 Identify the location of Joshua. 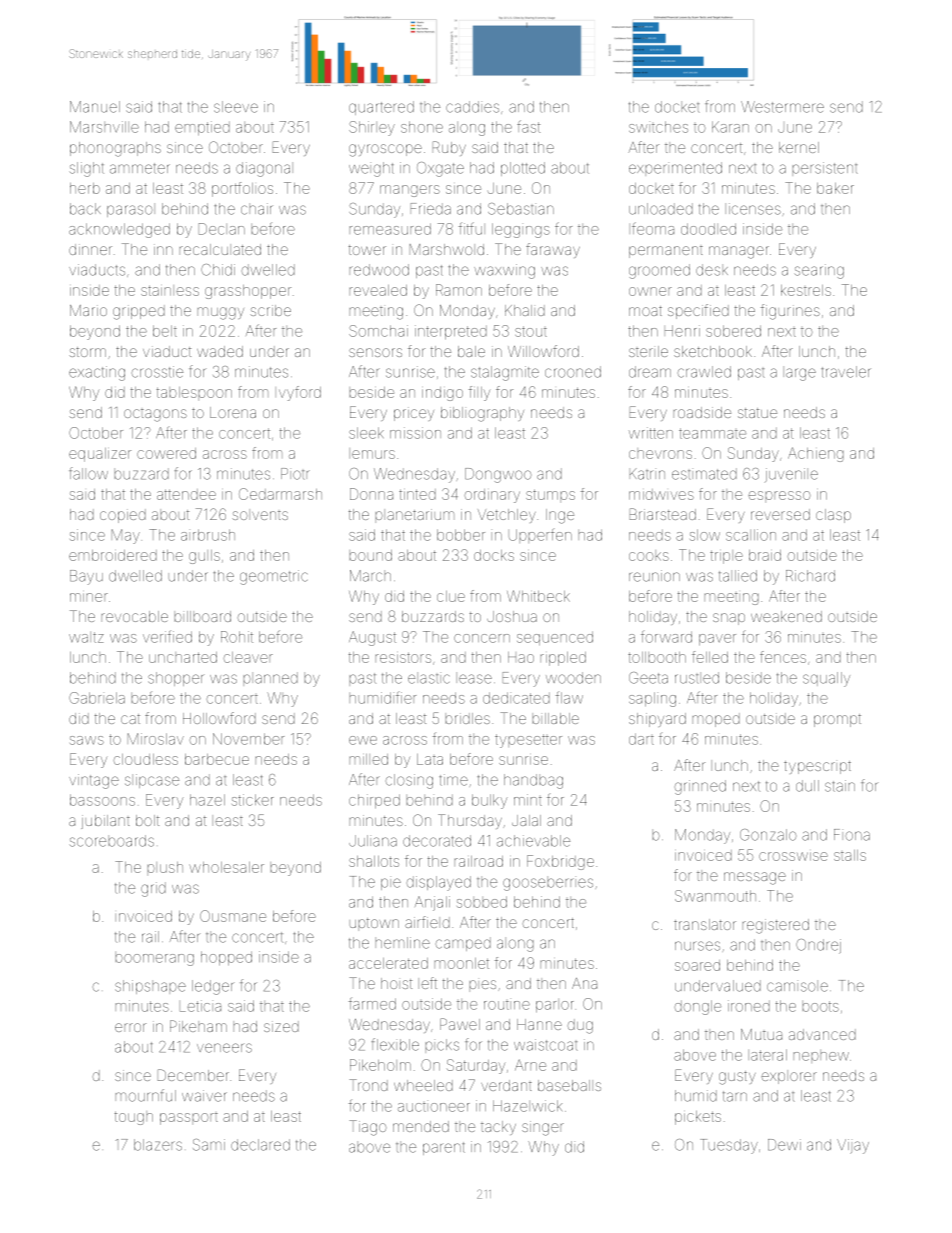
(512, 616).
